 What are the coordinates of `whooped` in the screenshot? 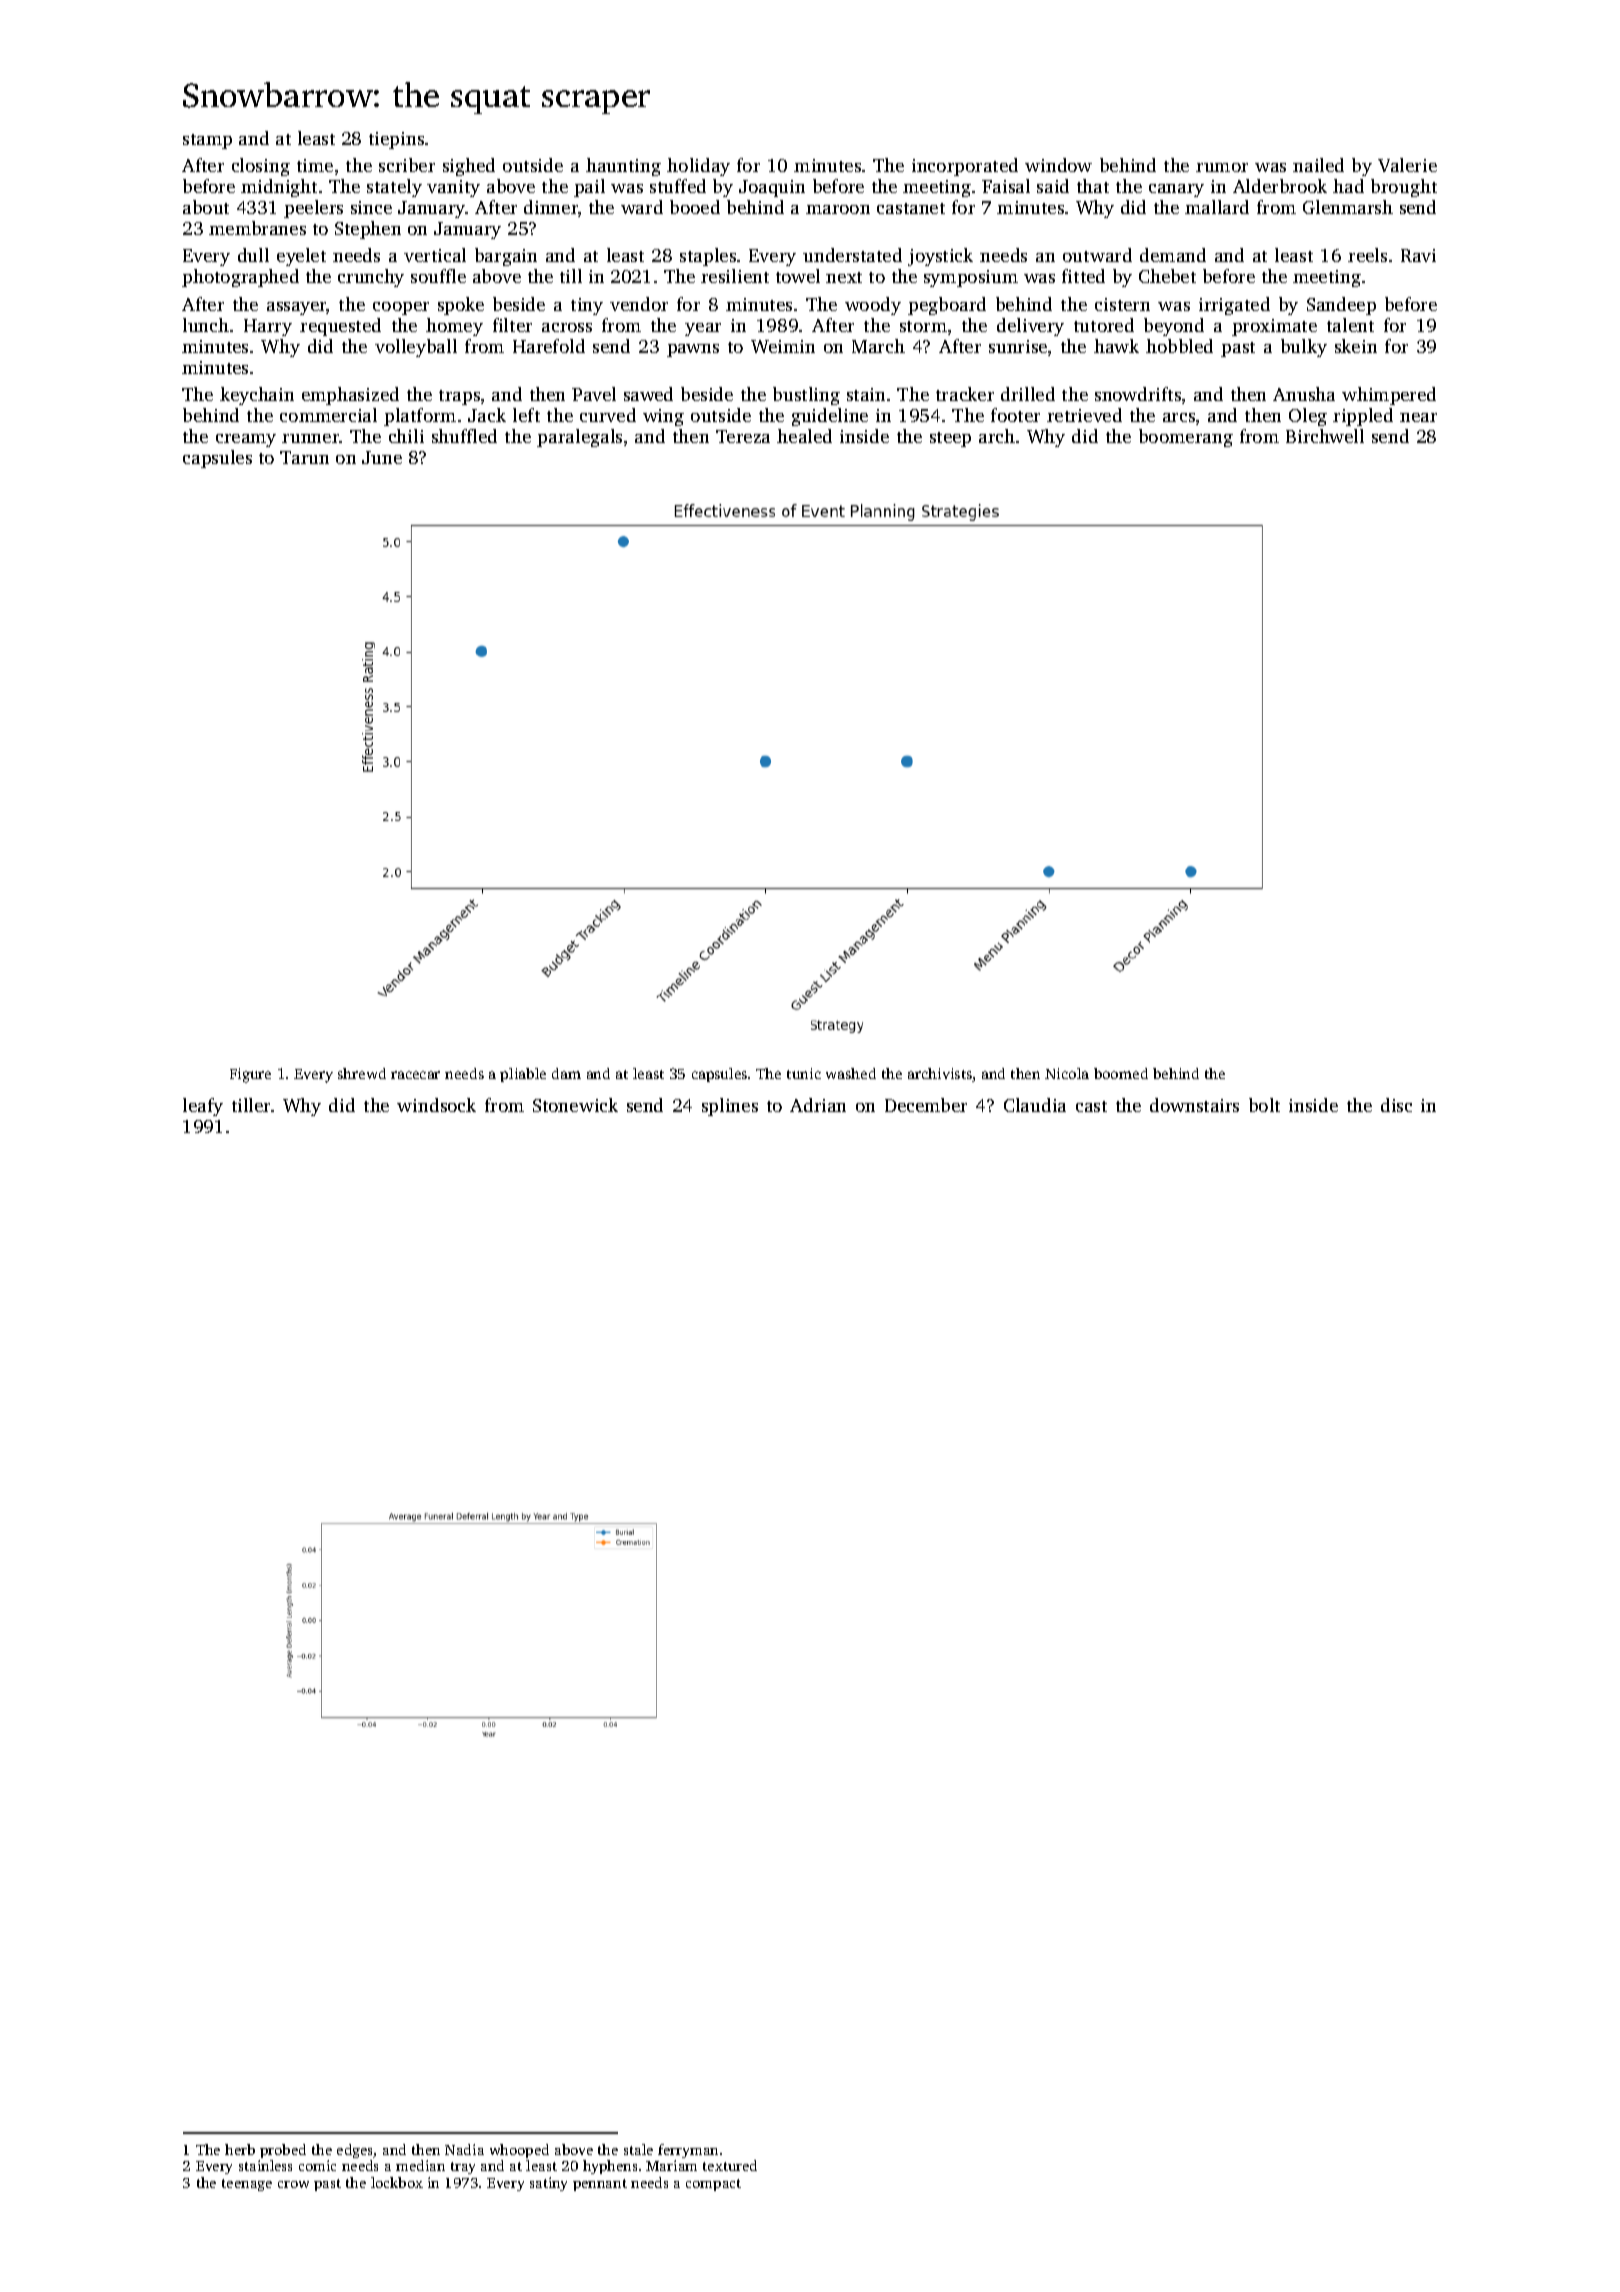 It's located at (519, 2151).
